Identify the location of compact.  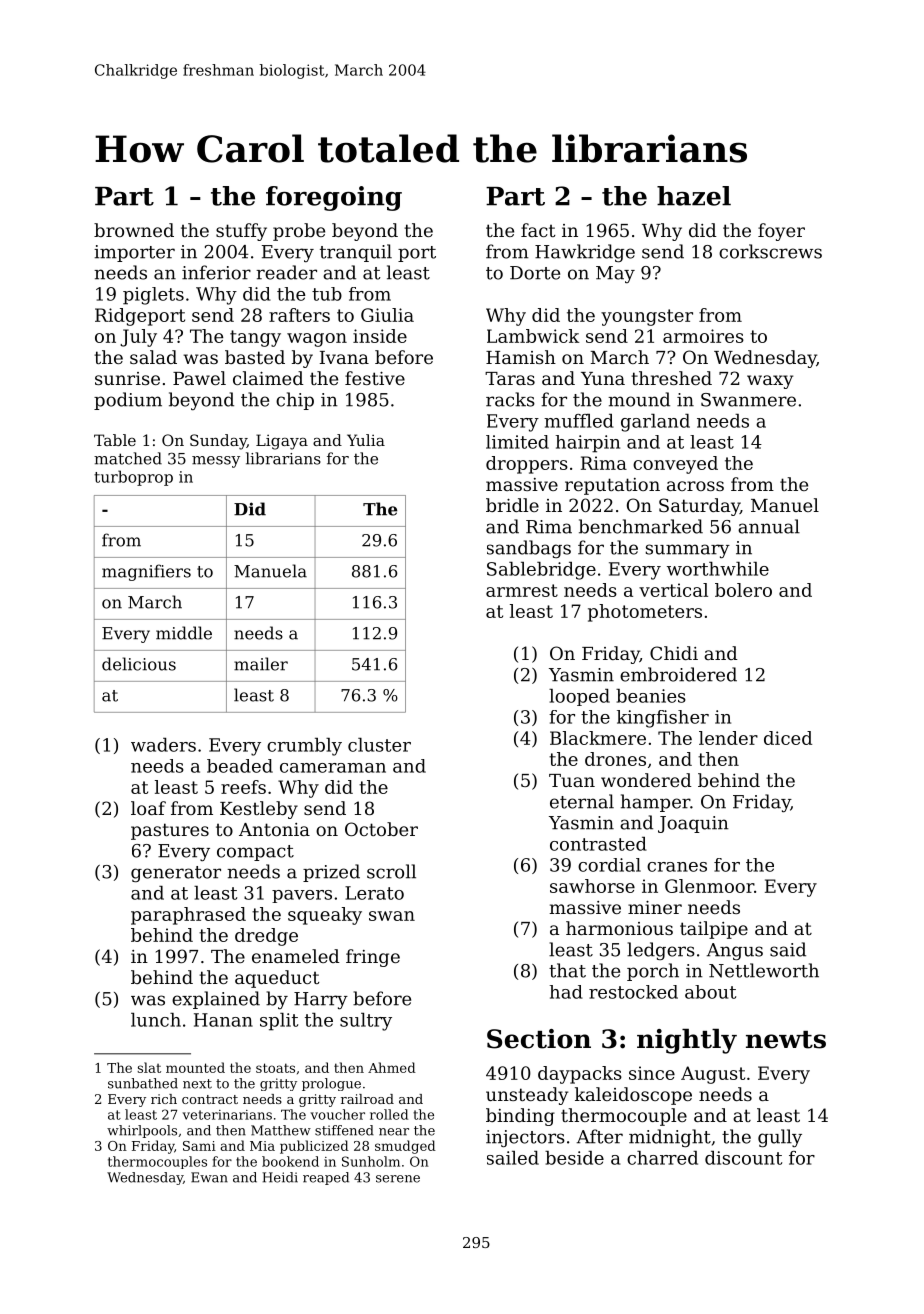
(255, 853).
